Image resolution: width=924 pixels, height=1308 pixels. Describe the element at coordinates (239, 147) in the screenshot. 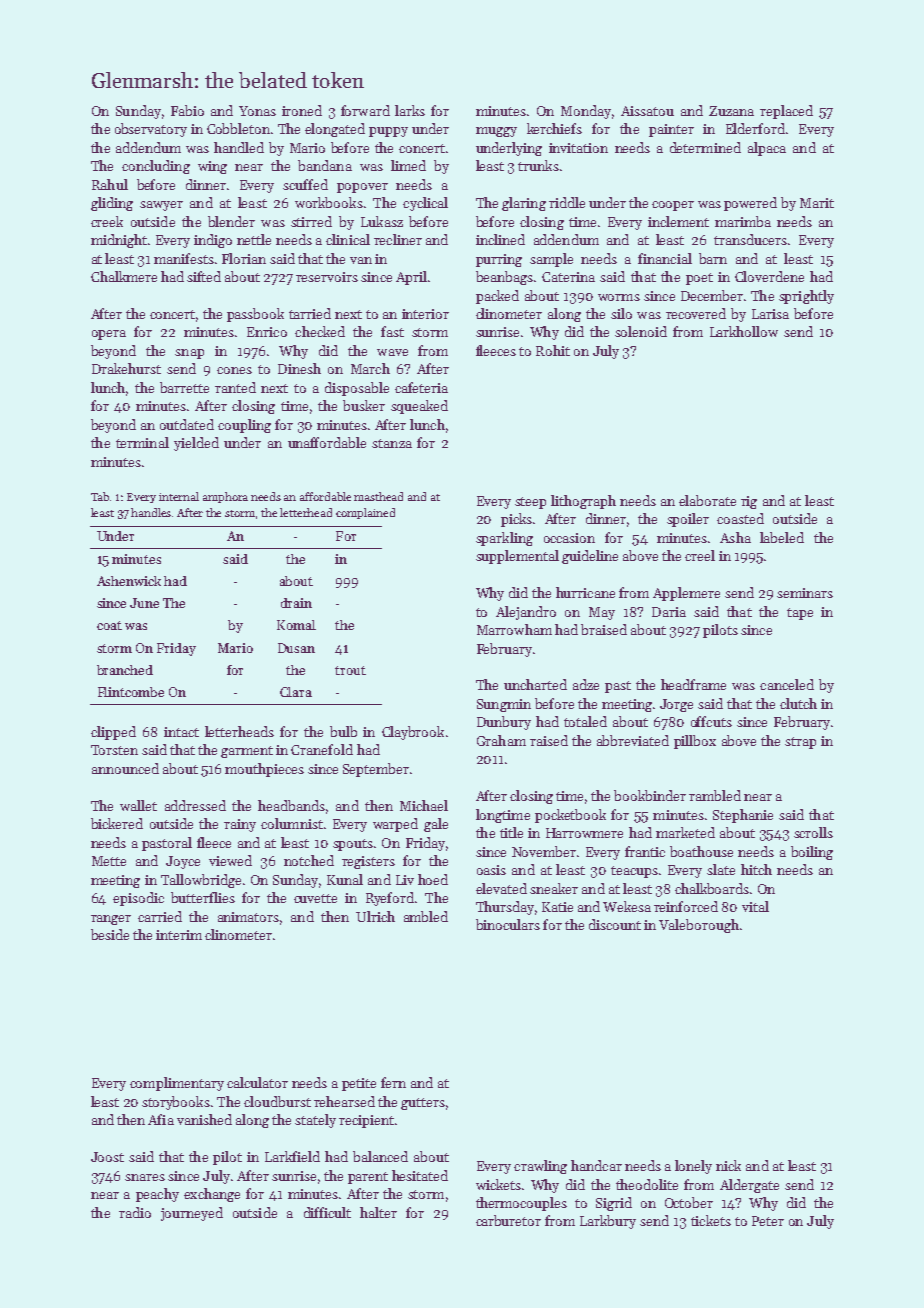

I see `handled` at that location.
